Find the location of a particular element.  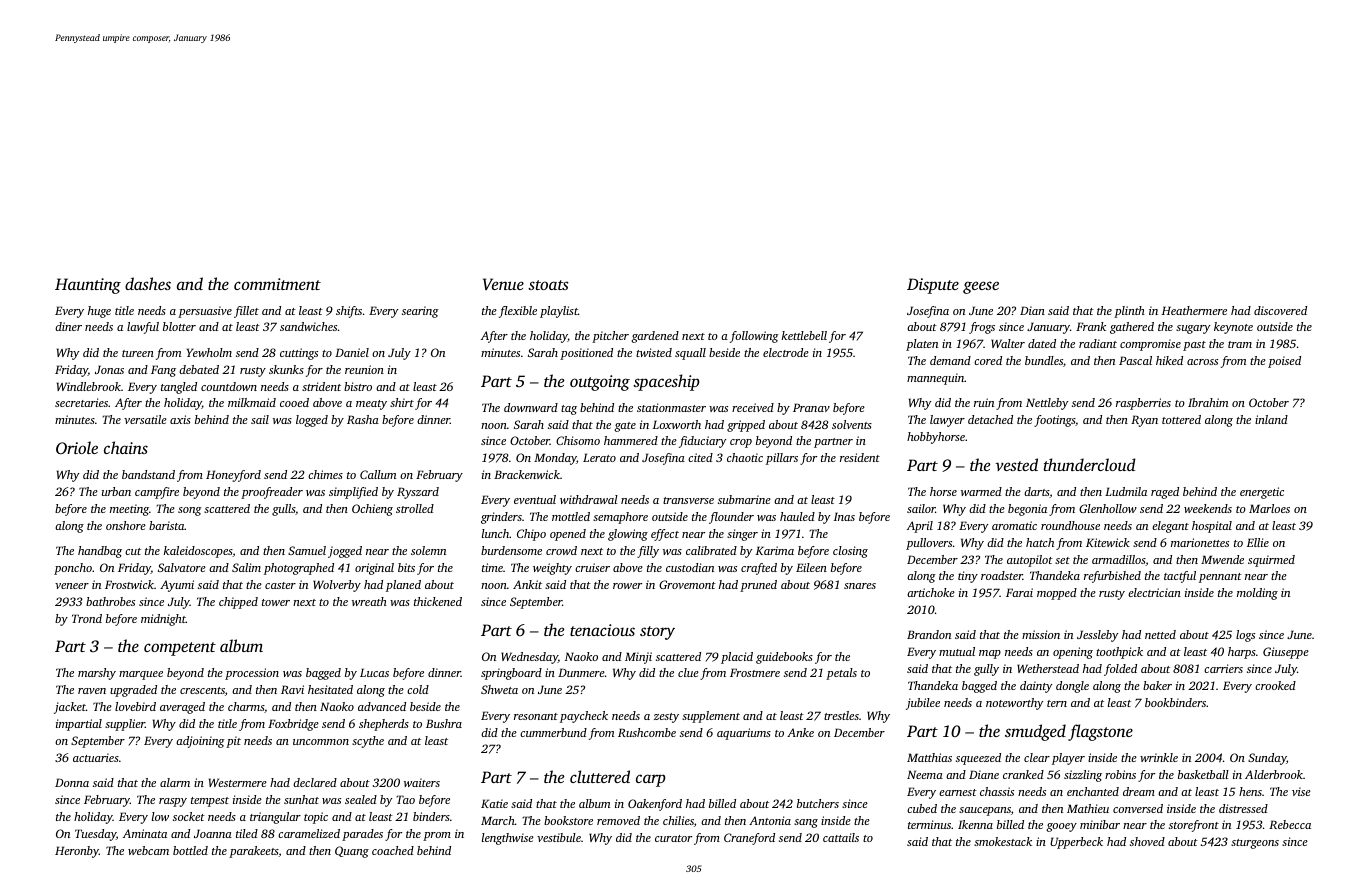

stoats is located at coordinates (548, 285).
